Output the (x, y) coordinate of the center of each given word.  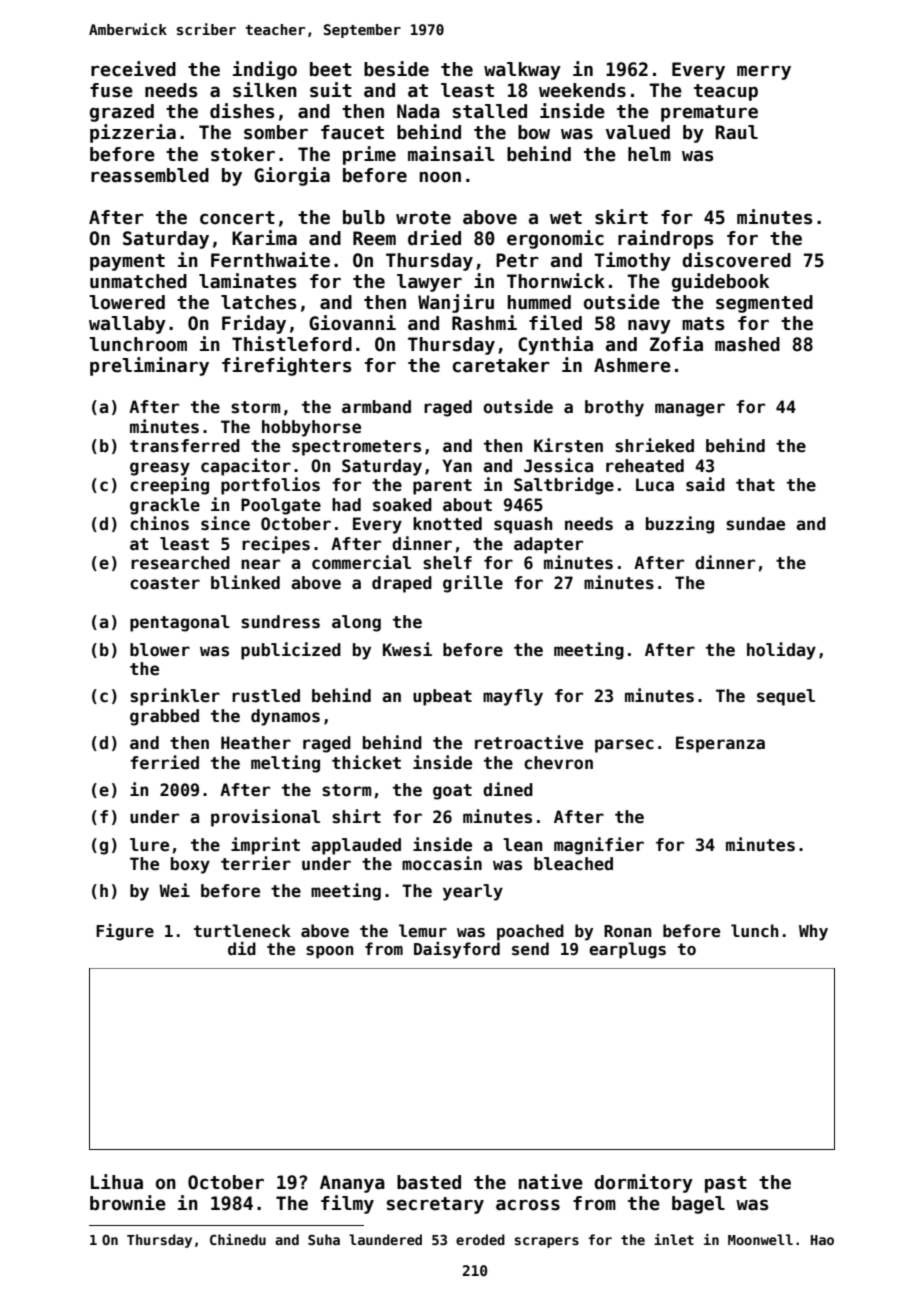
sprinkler (175, 697)
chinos (159, 523)
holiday (781, 651)
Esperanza (720, 744)
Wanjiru (456, 303)
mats (703, 324)
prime (369, 155)
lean (522, 845)
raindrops (665, 239)
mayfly (513, 697)
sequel (786, 697)
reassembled (150, 175)
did (242, 948)
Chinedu (238, 1239)
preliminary (149, 366)
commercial (361, 562)
